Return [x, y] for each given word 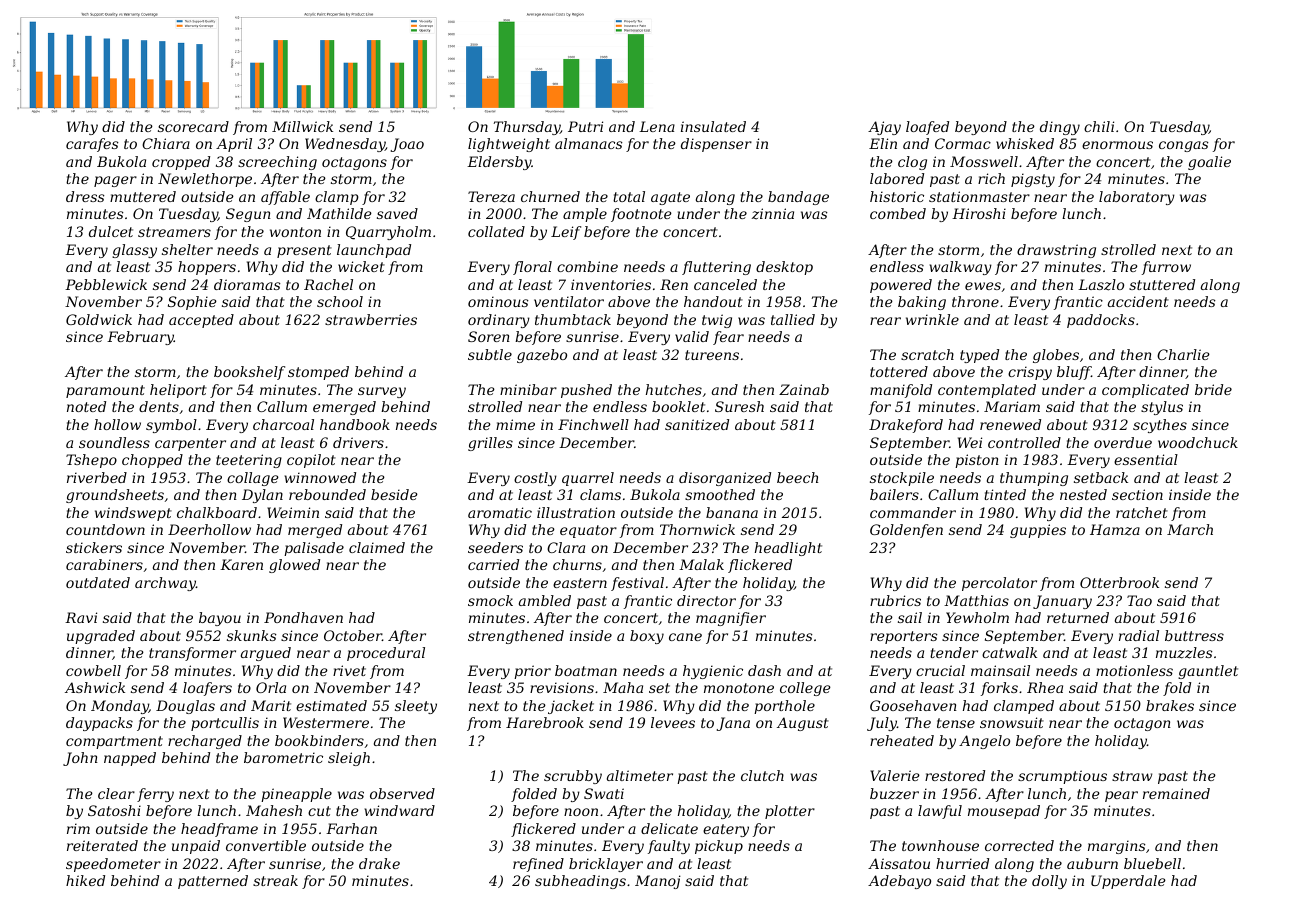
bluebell [1152, 863]
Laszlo [1101, 285]
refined [538, 865]
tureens [712, 355]
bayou [220, 619]
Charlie [1183, 354]
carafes [92, 145]
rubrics [895, 600]
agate [670, 198]
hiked [85, 880]
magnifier [731, 619]
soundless [114, 442]
